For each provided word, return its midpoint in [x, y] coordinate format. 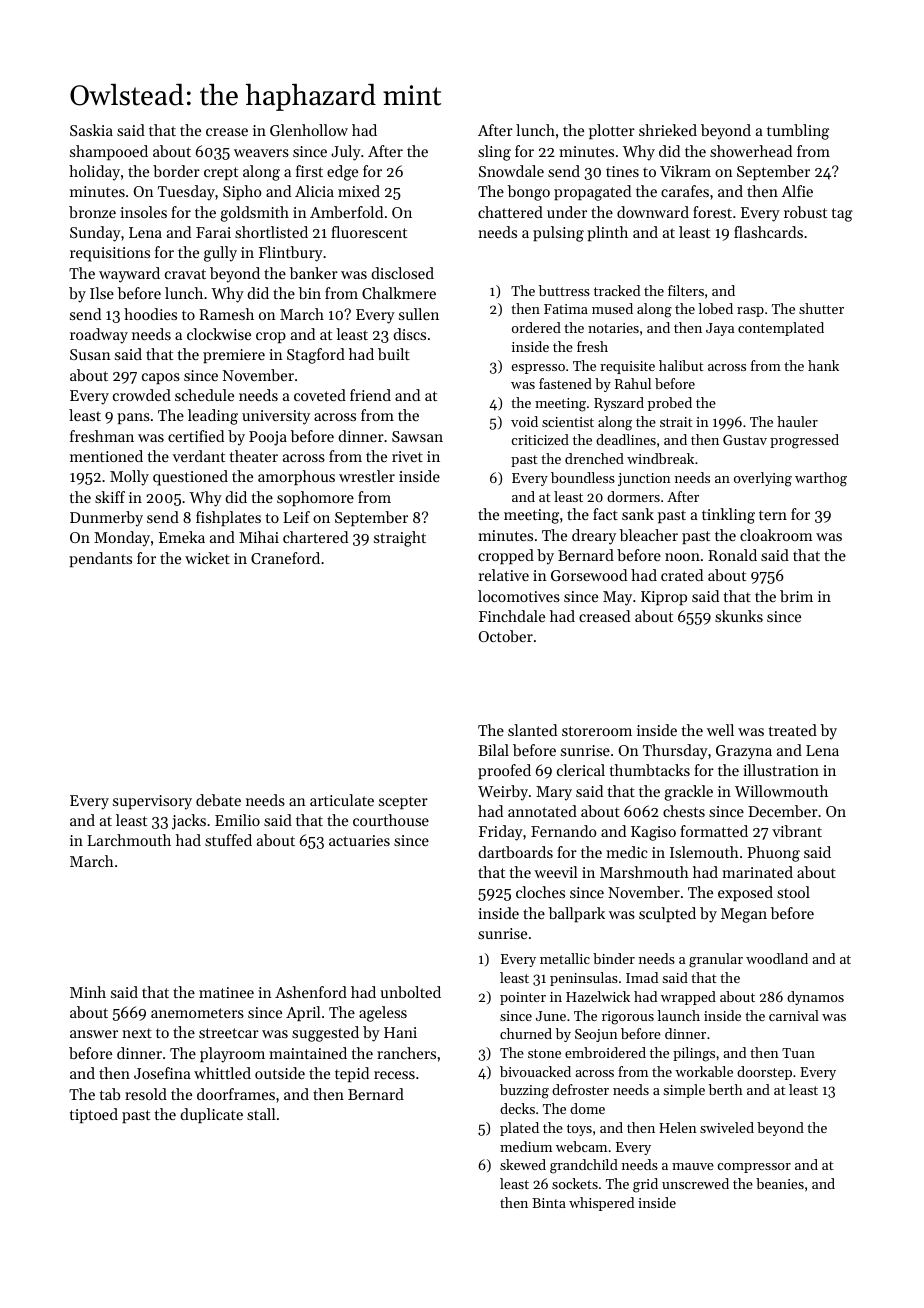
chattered [510, 212]
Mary [554, 793]
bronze [92, 212]
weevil [556, 872]
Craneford [285, 558]
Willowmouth [781, 791]
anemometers [197, 1013]
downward [653, 212]
